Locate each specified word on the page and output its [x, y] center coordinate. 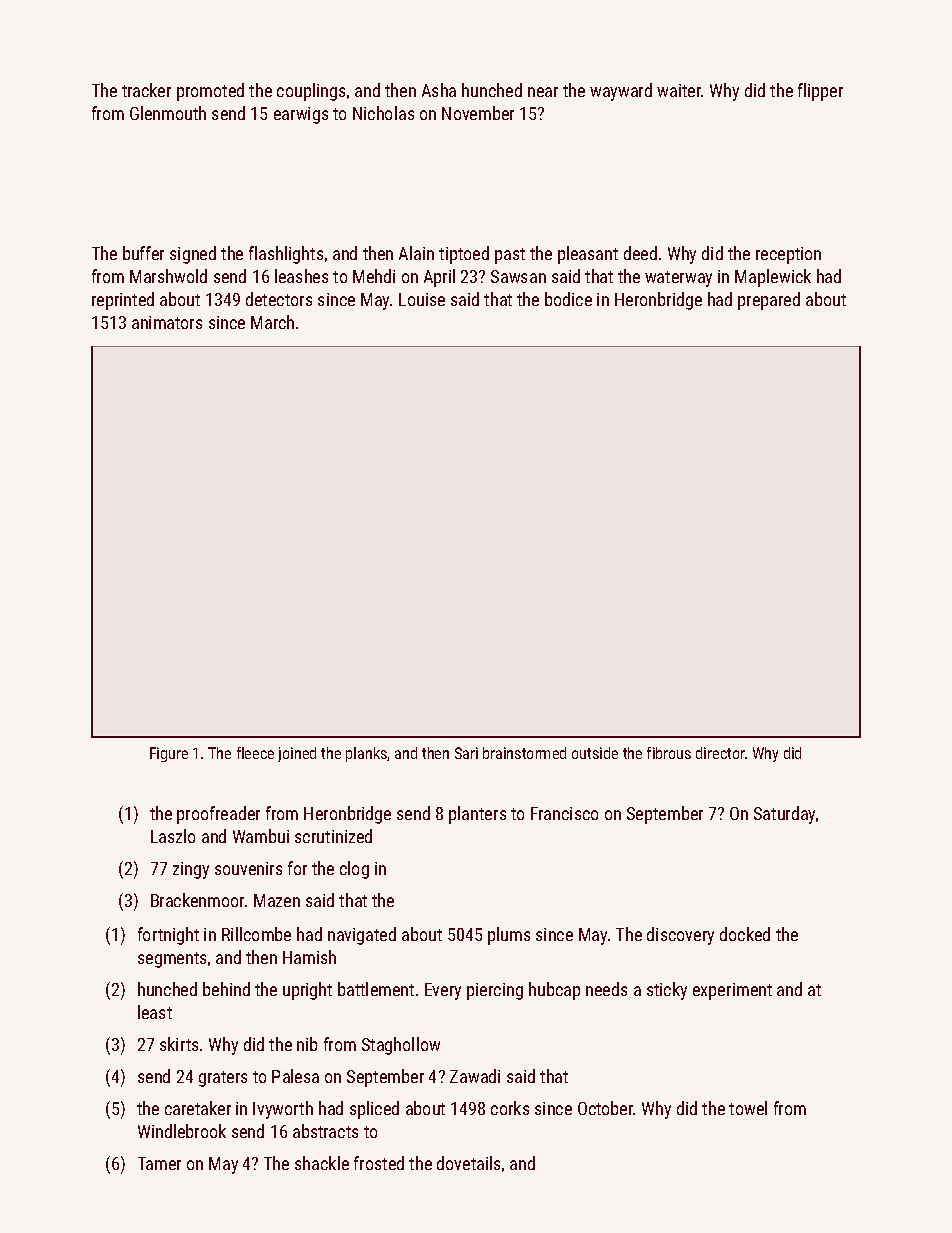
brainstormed [524, 753]
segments [172, 960]
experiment [732, 991]
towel [748, 1108]
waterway [678, 279]
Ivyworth [283, 1110]
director [720, 753]
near [543, 92]
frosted [379, 1163]
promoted [210, 92]
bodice [568, 299]
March [272, 322]
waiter [679, 90]
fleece [255, 753]
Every [443, 991]
